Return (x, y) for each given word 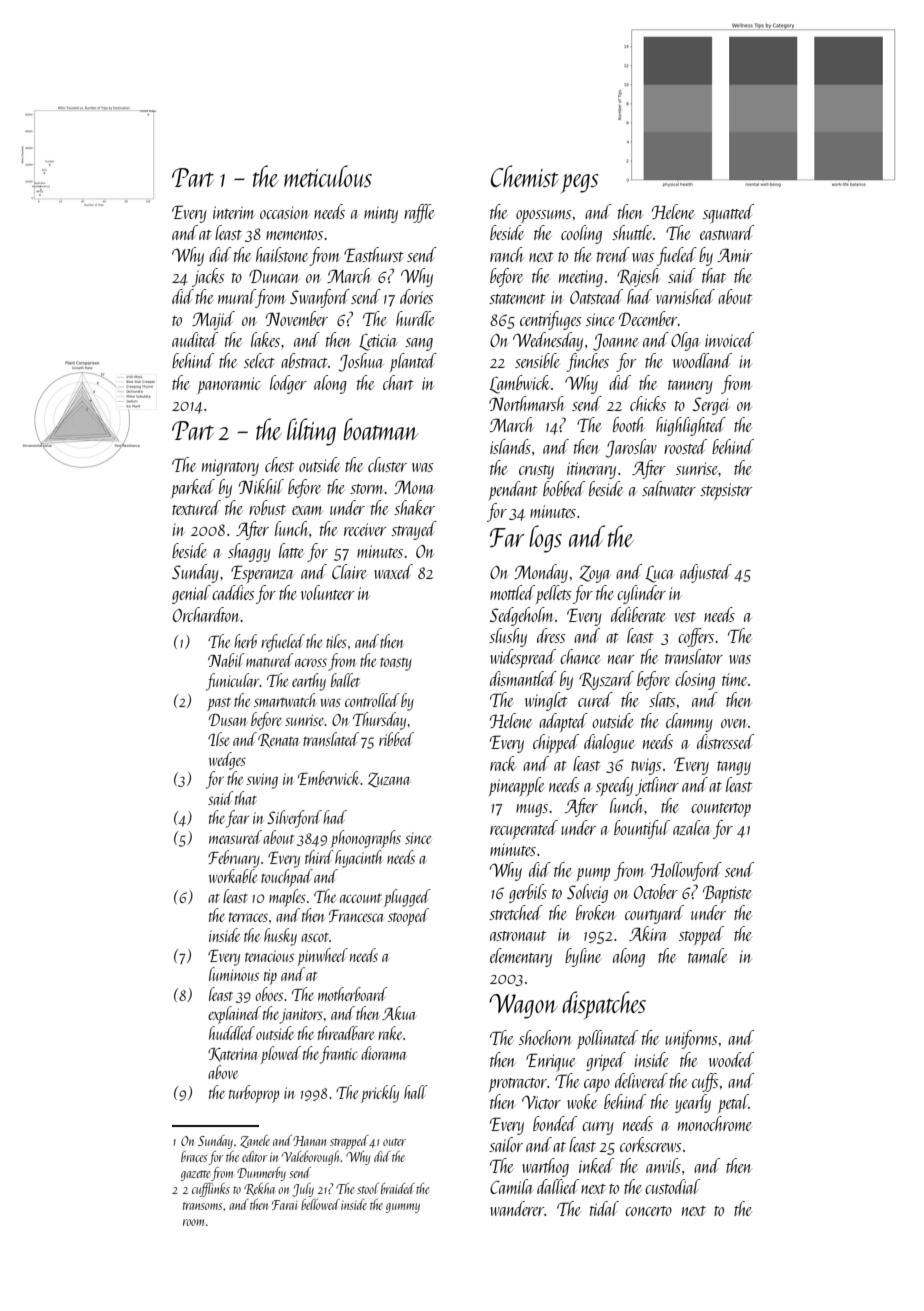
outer (394, 1142)
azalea (692, 827)
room (193, 1222)
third (319, 857)
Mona (414, 487)
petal (733, 1103)
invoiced (729, 339)
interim (234, 212)
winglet (546, 701)
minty (381, 214)
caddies (233, 592)
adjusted (706, 573)
